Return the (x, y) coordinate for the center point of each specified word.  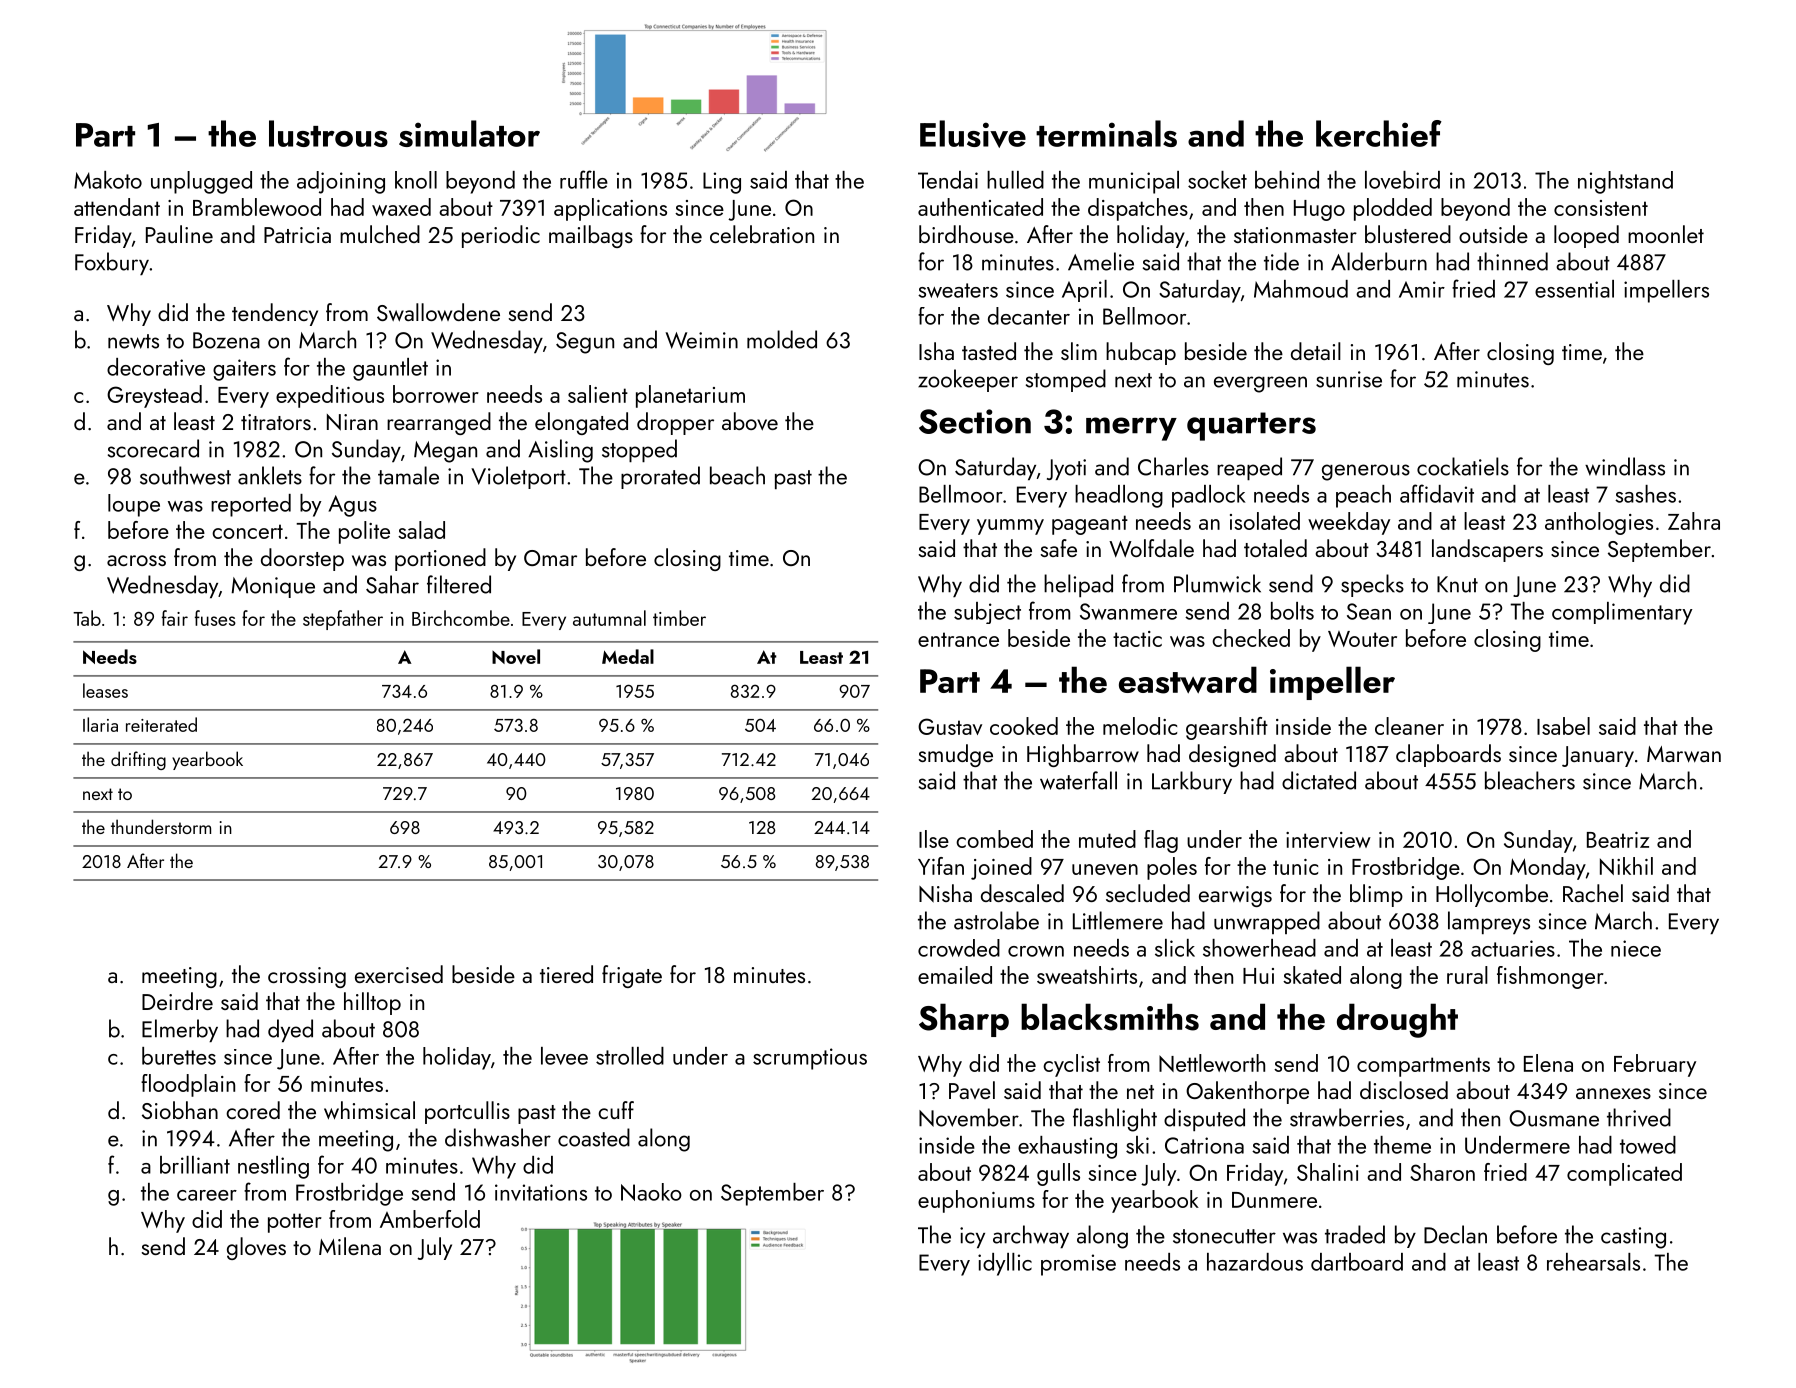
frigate (632, 976)
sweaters (958, 290)
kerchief (1379, 133)
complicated (1624, 1174)
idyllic (1005, 1264)
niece (1636, 948)
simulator (469, 133)
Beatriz (1618, 840)
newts (133, 341)
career (207, 1195)
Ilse (934, 839)
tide (1281, 261)
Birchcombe (461, 618)
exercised (399, 974)
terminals (1106, 133)
